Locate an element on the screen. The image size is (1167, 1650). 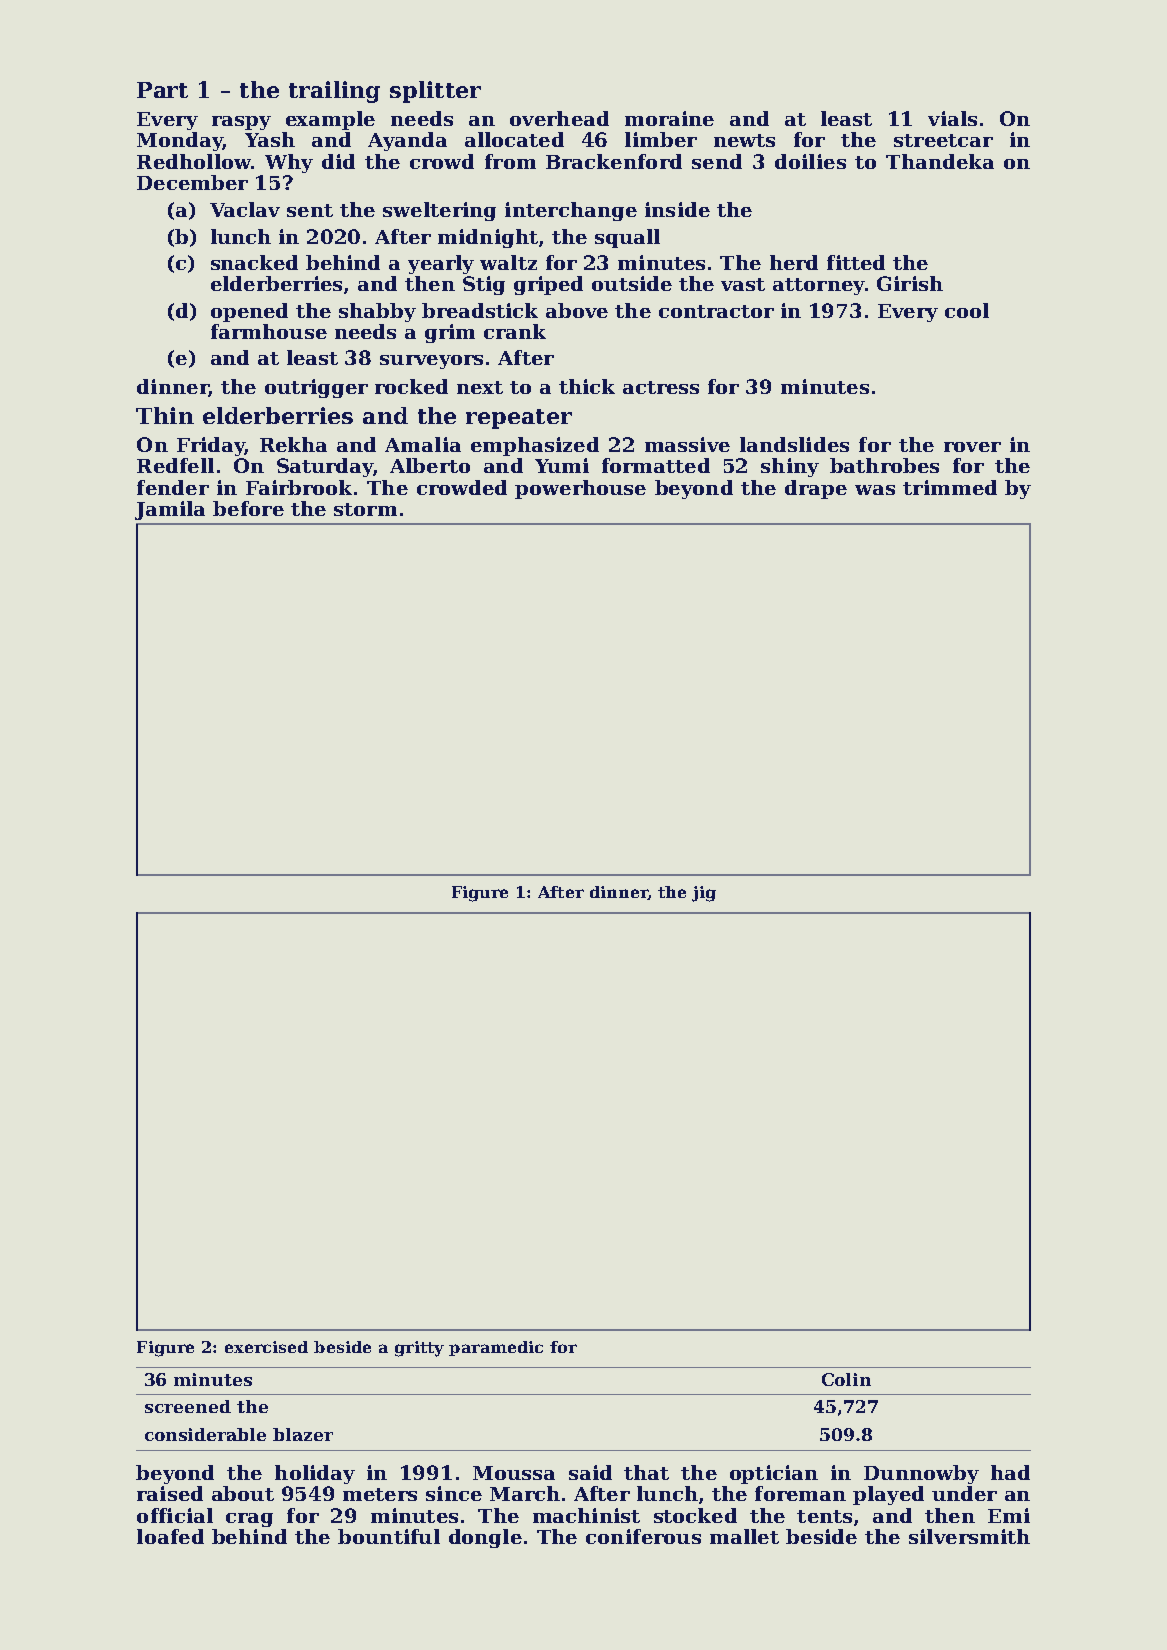
was is located at coordinates (875, 490).
